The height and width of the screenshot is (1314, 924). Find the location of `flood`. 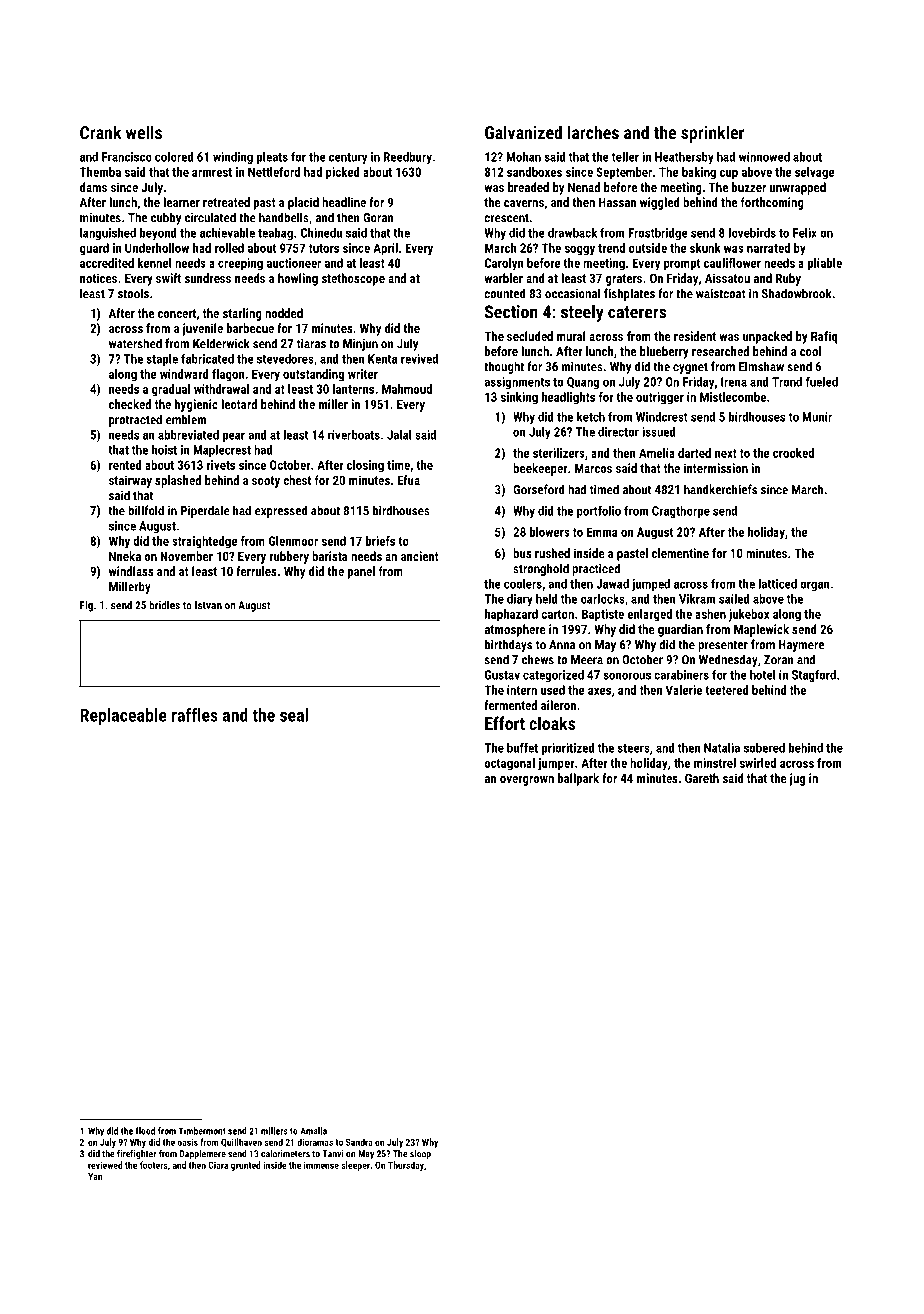

flood is located at coordinates (145, 1131).
